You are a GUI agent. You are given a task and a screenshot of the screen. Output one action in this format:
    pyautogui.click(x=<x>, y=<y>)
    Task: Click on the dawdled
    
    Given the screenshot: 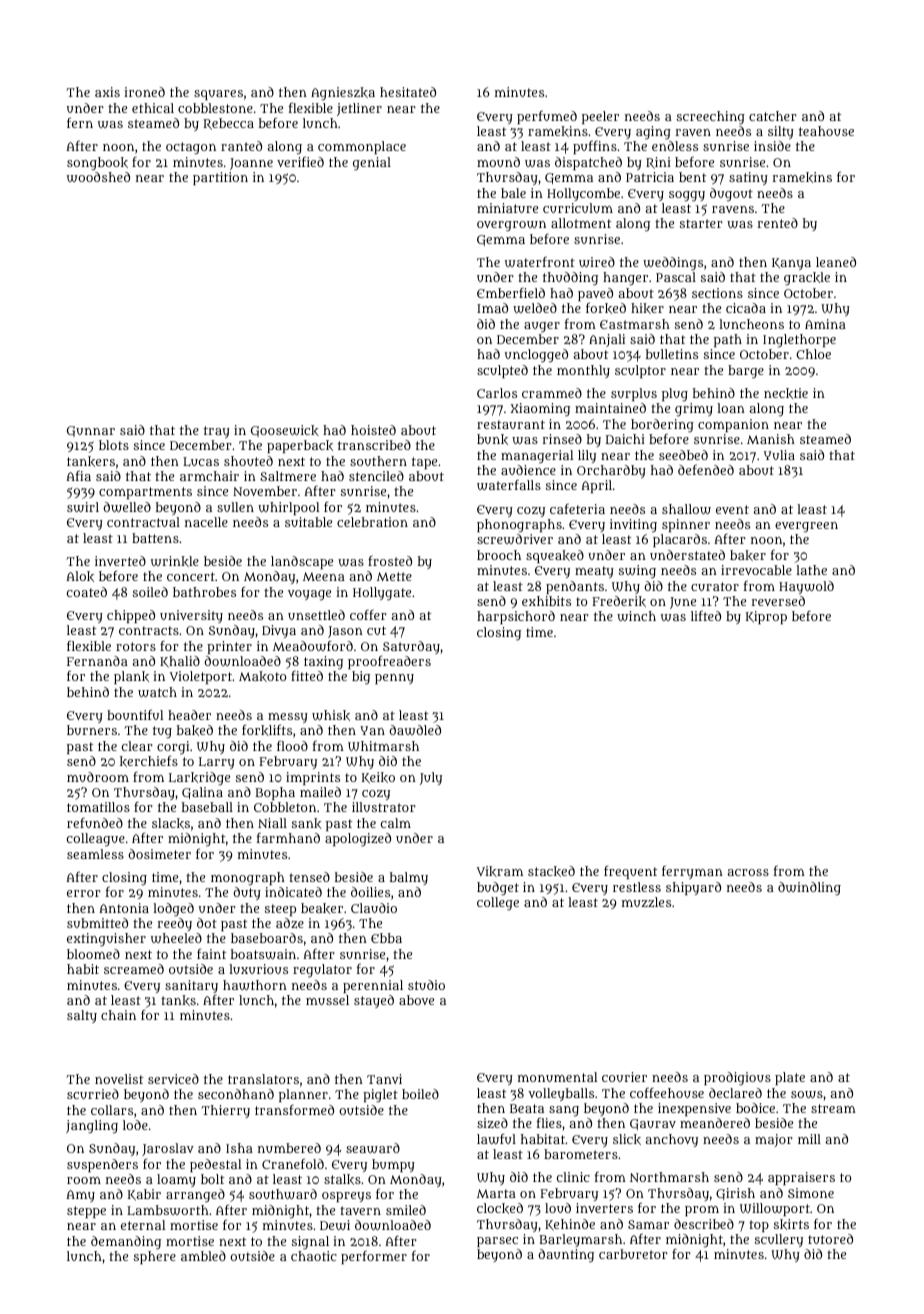 What is the action you would take?
    pyautogui.click(x=415, y=730)
